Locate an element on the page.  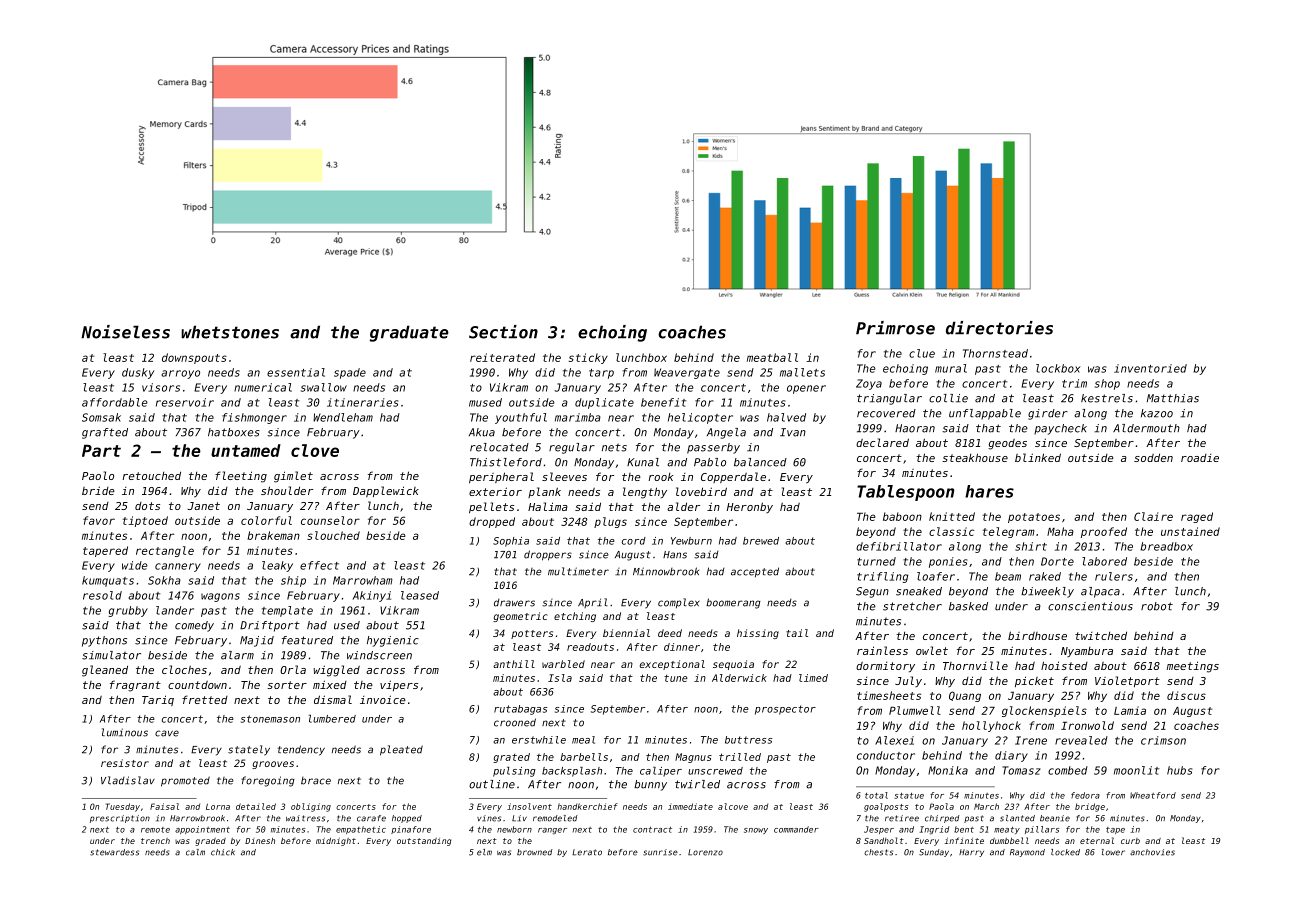
readouts is located at coordinates (590, 647).
